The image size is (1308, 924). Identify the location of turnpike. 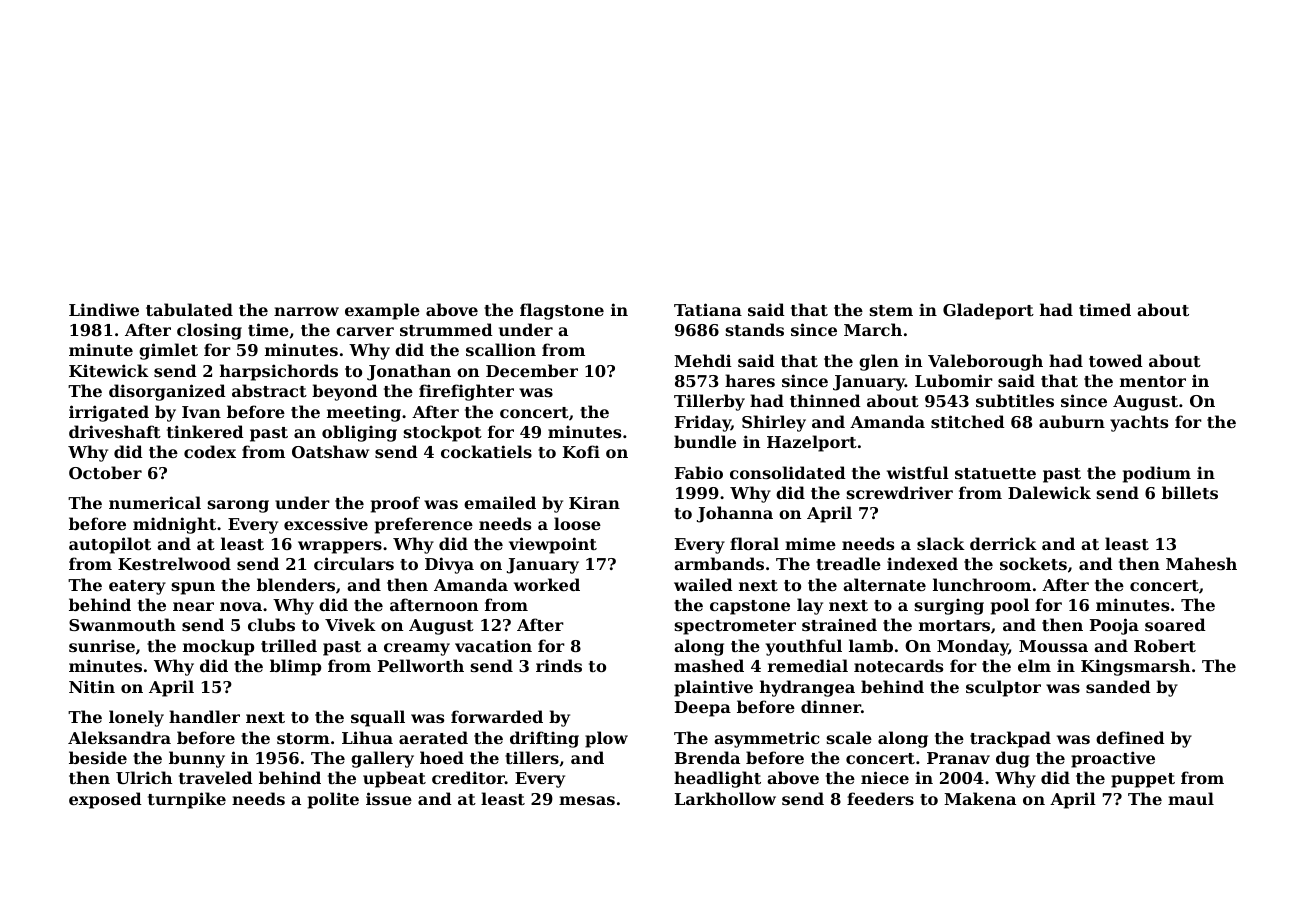
(187, 800).
